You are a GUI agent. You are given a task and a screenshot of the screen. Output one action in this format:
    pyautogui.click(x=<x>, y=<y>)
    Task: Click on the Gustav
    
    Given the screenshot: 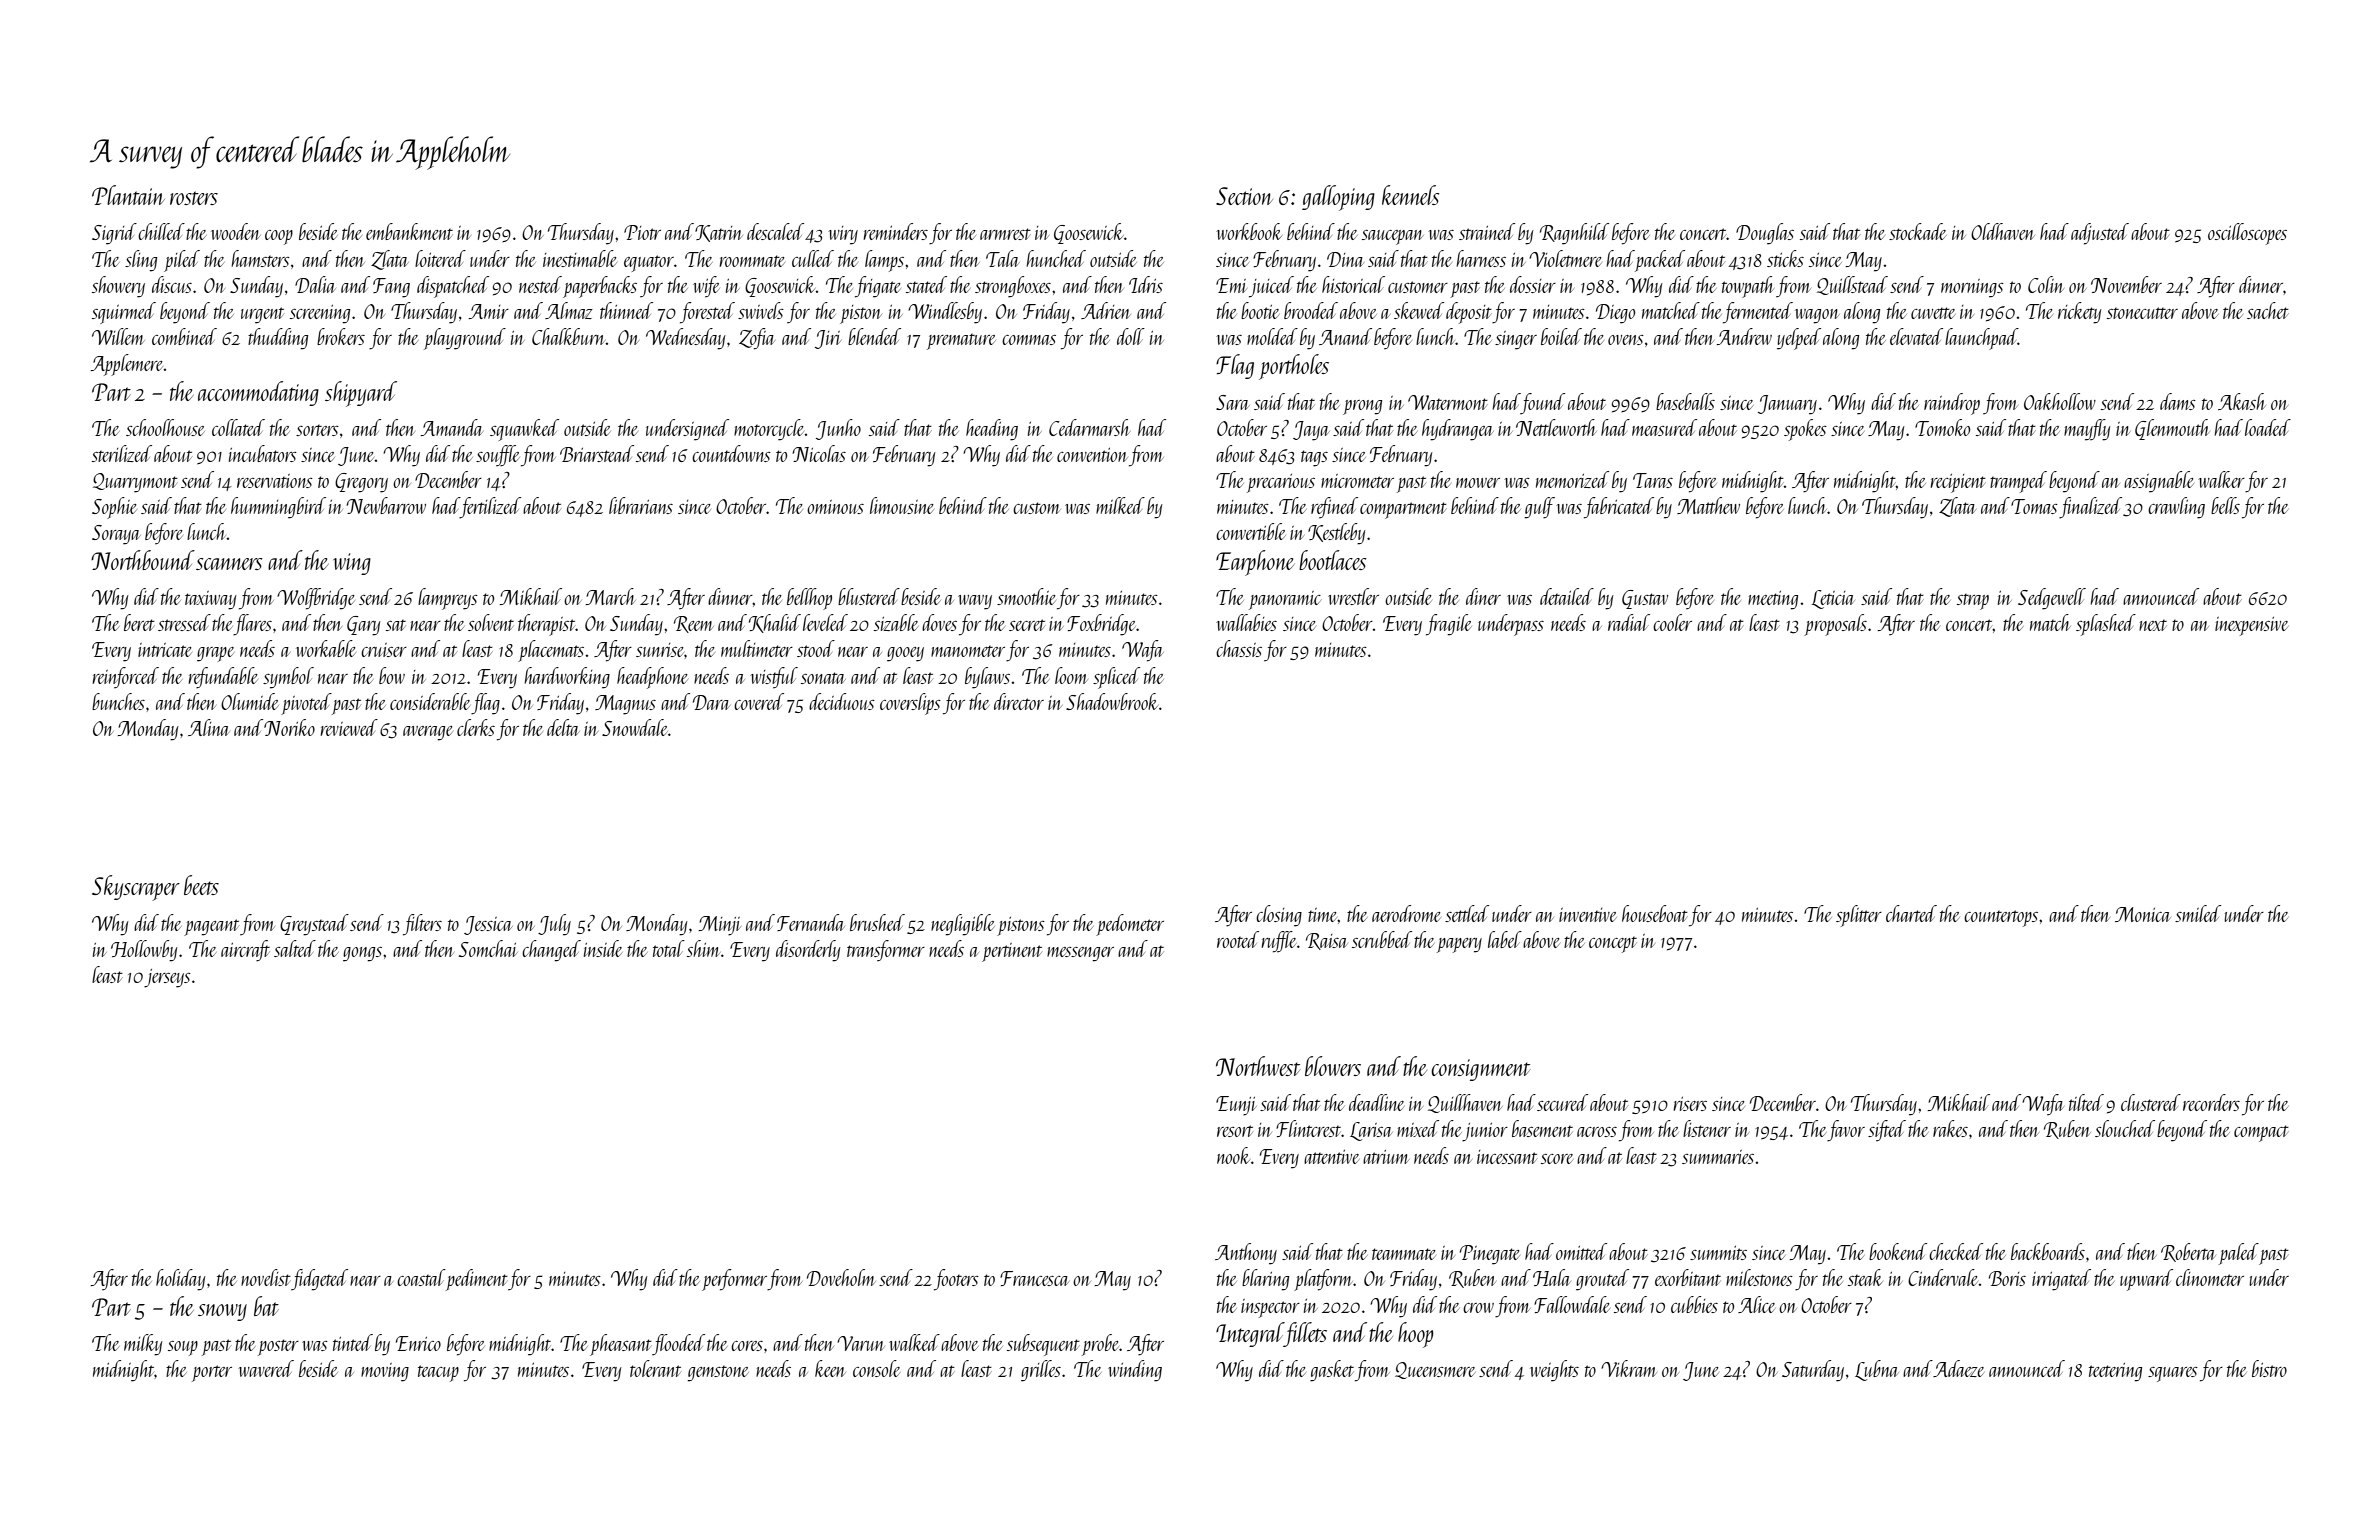 What is the action you would take?
    pyautogui.click(x=1645, y=599)
